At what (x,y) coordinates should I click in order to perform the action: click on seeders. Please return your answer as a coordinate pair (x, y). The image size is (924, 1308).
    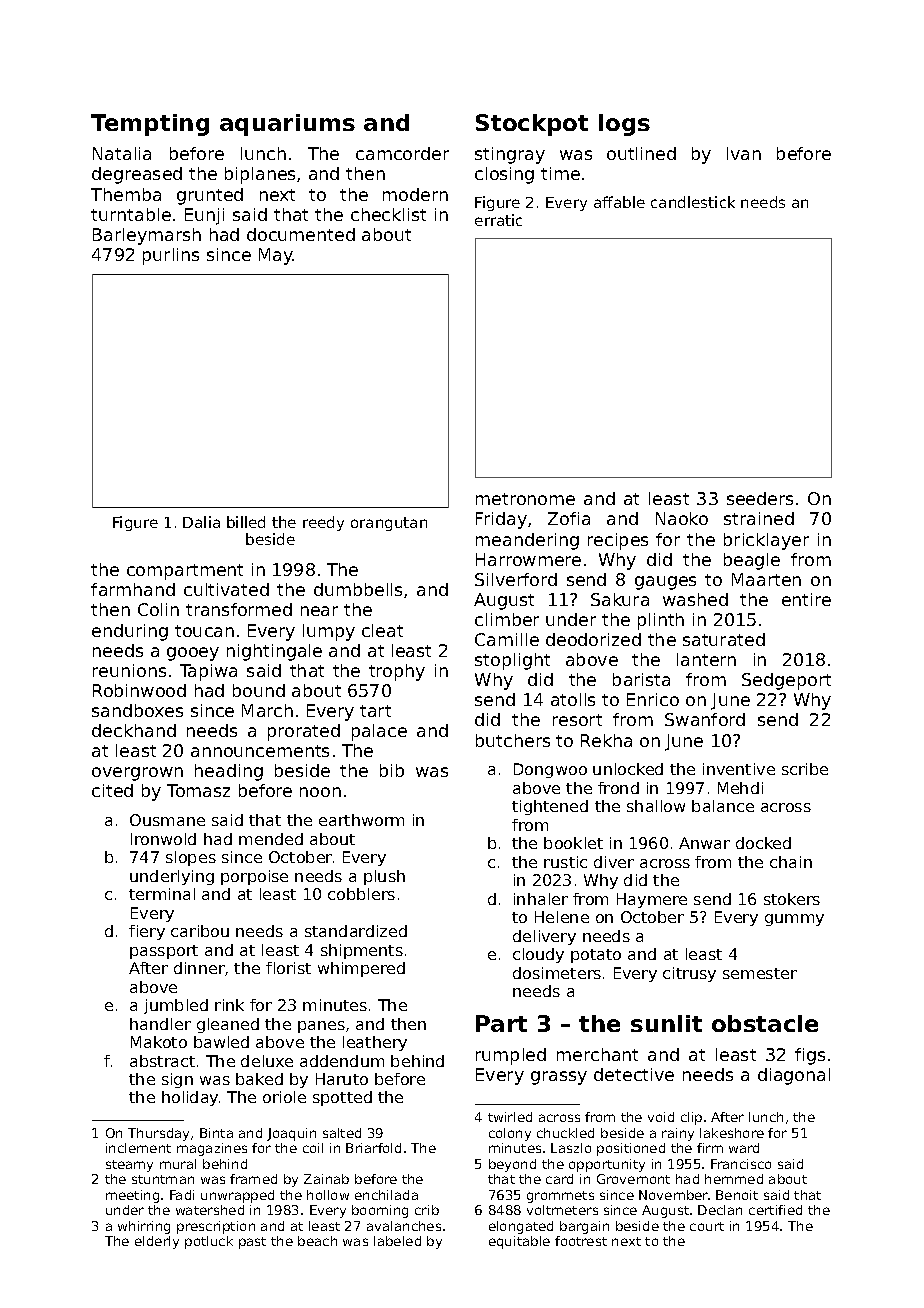
    Looking at the image, I should click on (760, 498).
